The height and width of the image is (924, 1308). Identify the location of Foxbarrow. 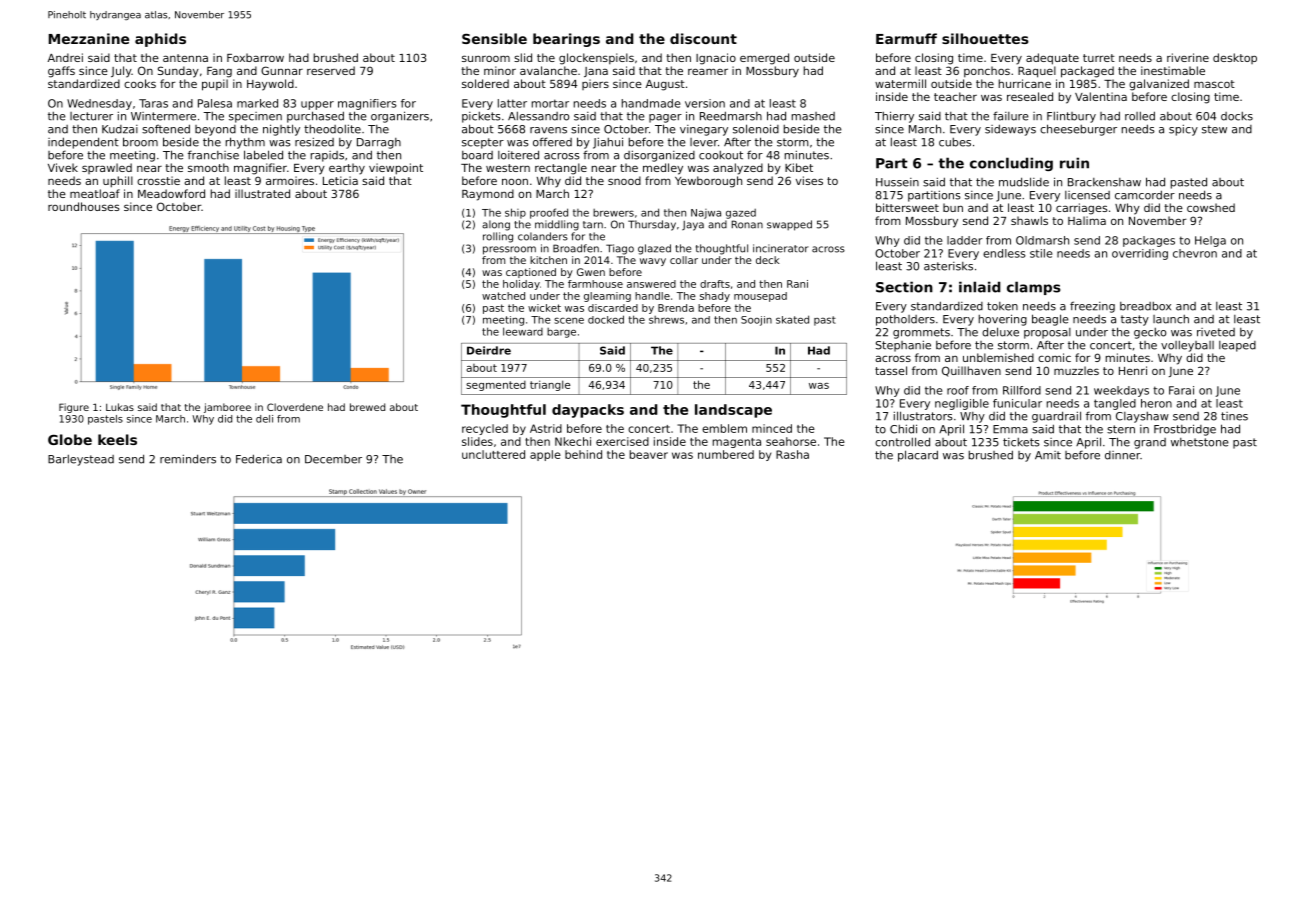
(255, 57).
